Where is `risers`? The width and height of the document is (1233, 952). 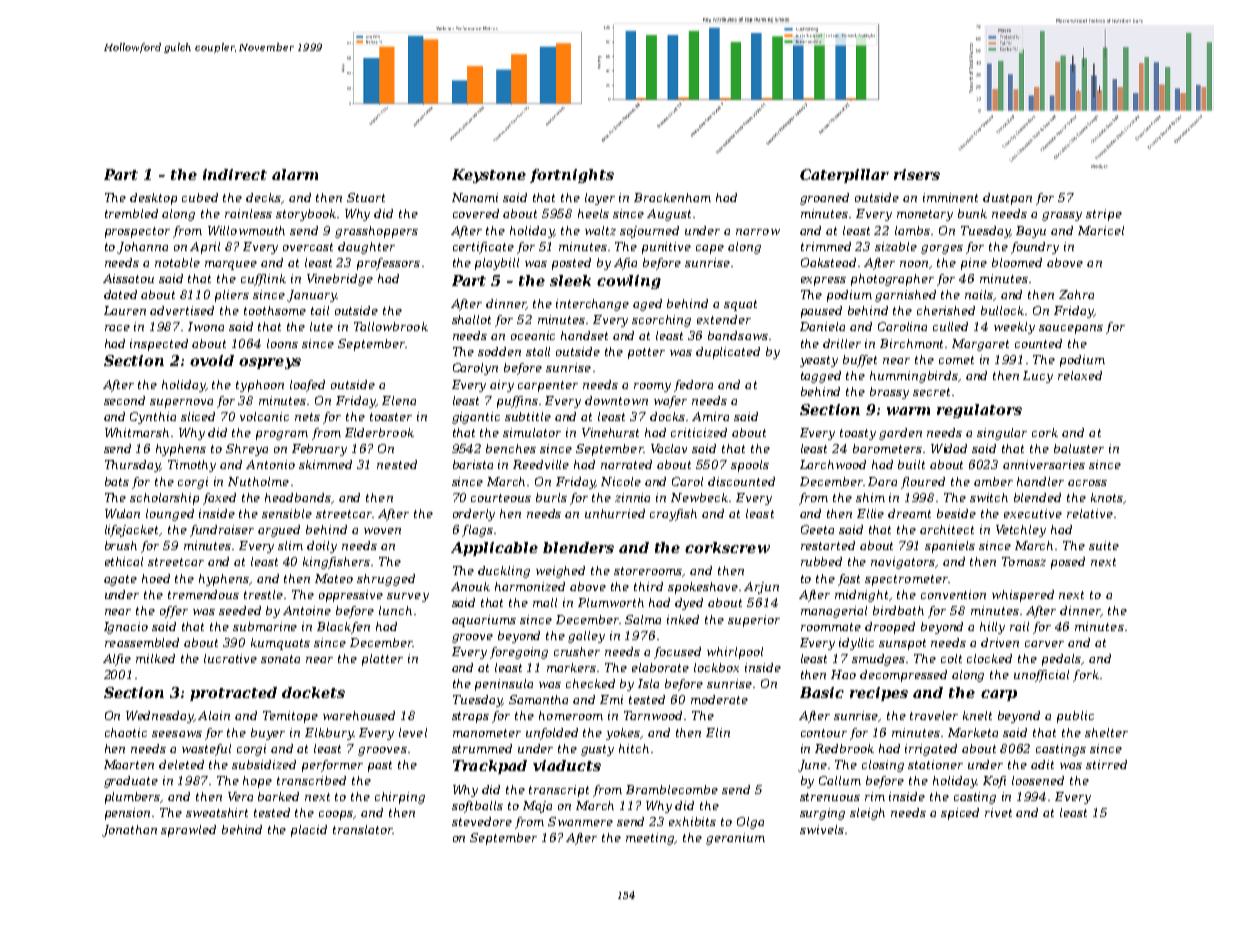 risers is located at coordinates (917, 174).
